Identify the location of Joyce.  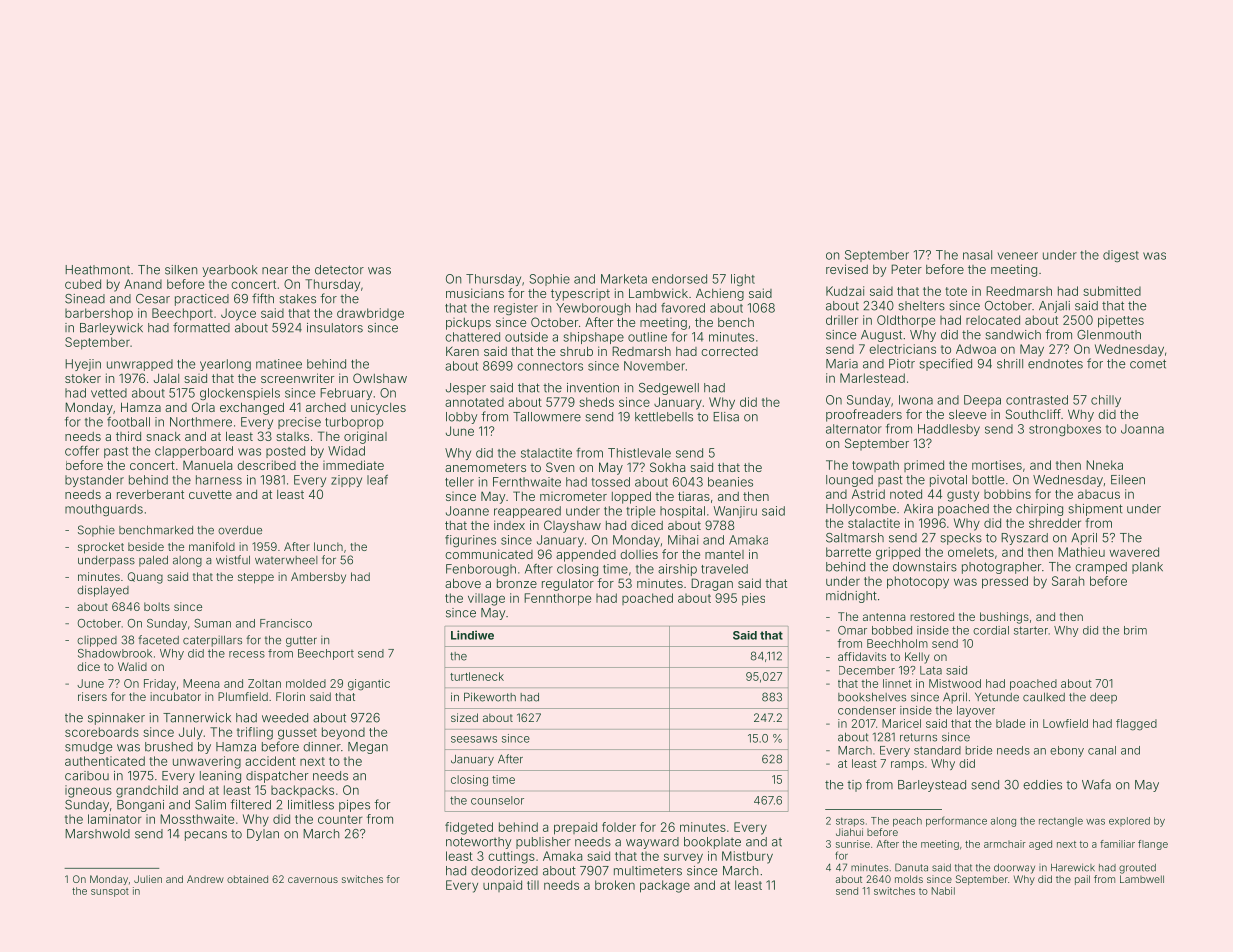
(238, 314).
